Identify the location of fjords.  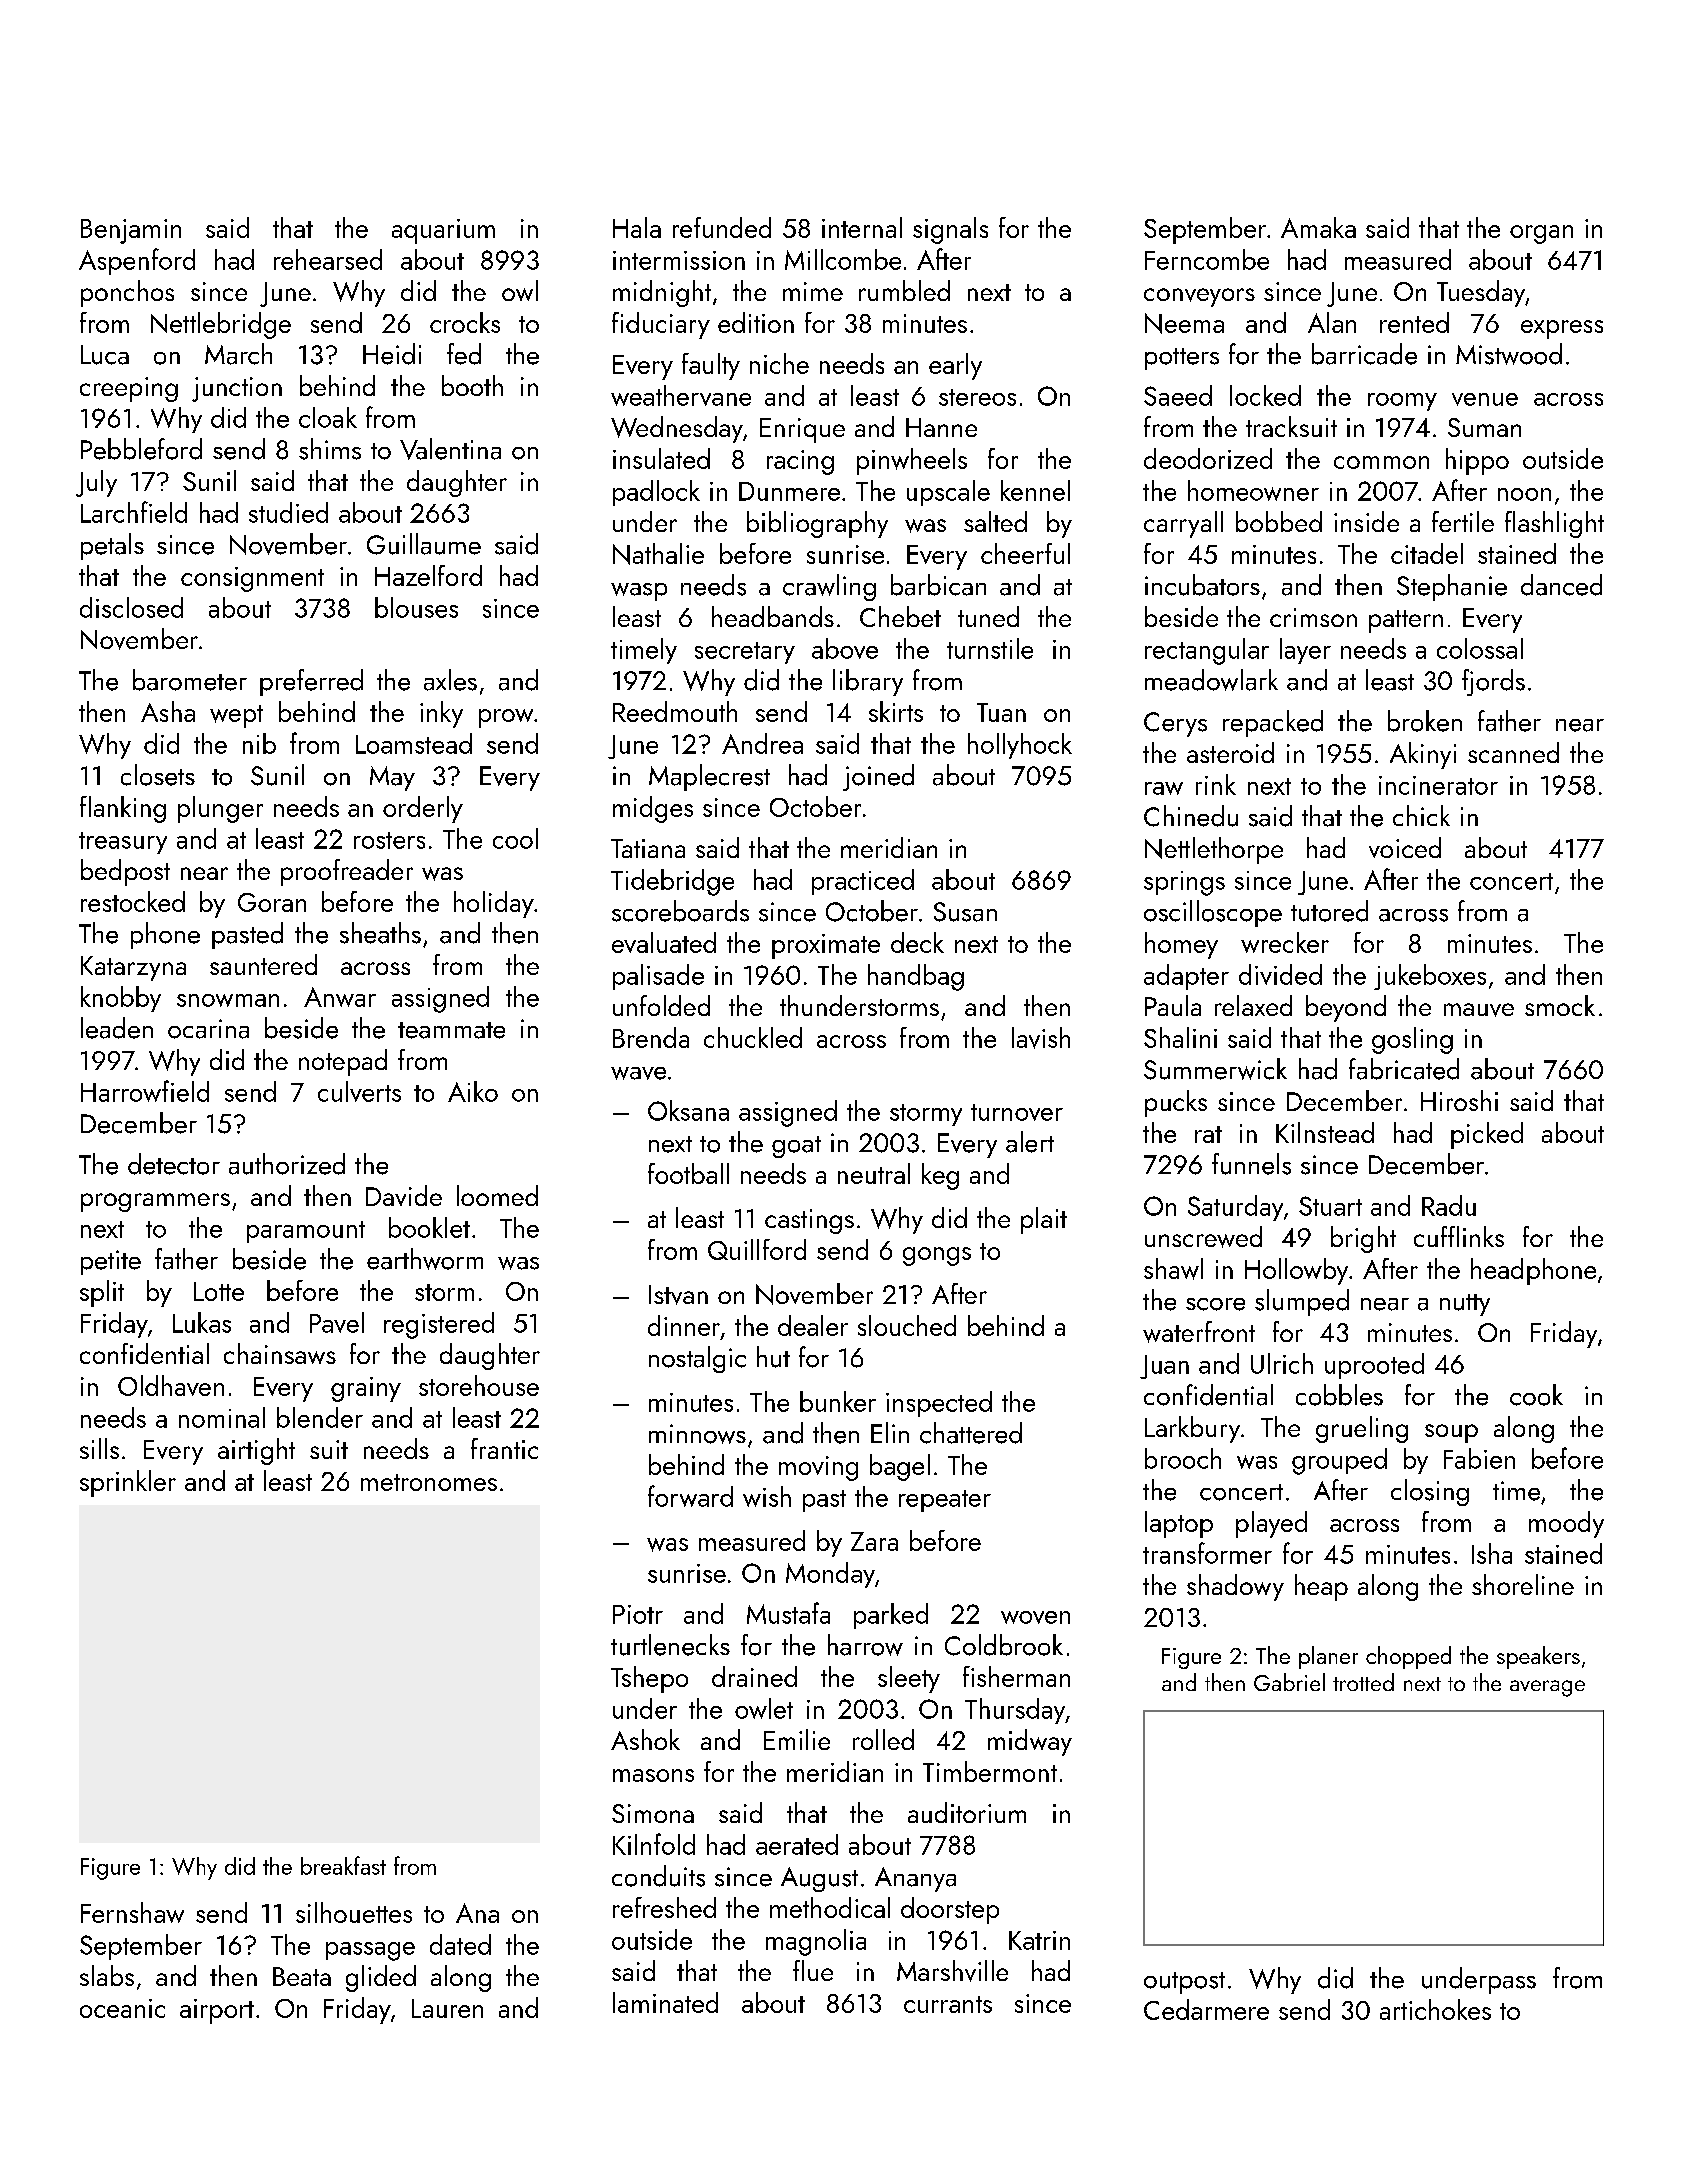
(1493, 682).
